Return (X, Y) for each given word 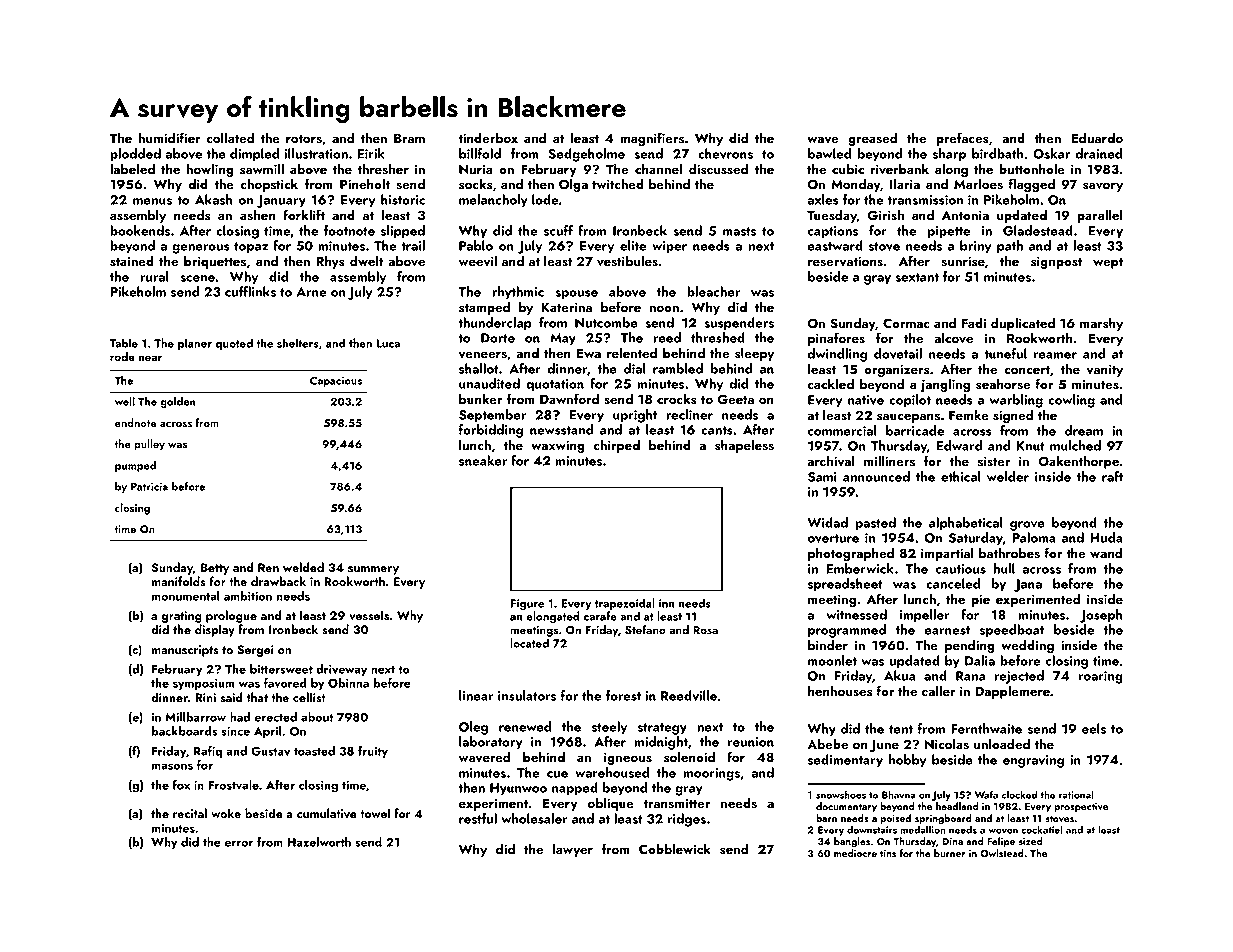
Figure (527, 605)
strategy (662, 729)
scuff (558, 230)
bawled (830, 153)
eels (1094, 728)
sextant (917, 277)
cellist (309, 697)
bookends (140, 230)
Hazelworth (319, 842)
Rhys (330, 262)
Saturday (976, 539)
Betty (215, 569)
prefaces (962, 139)
